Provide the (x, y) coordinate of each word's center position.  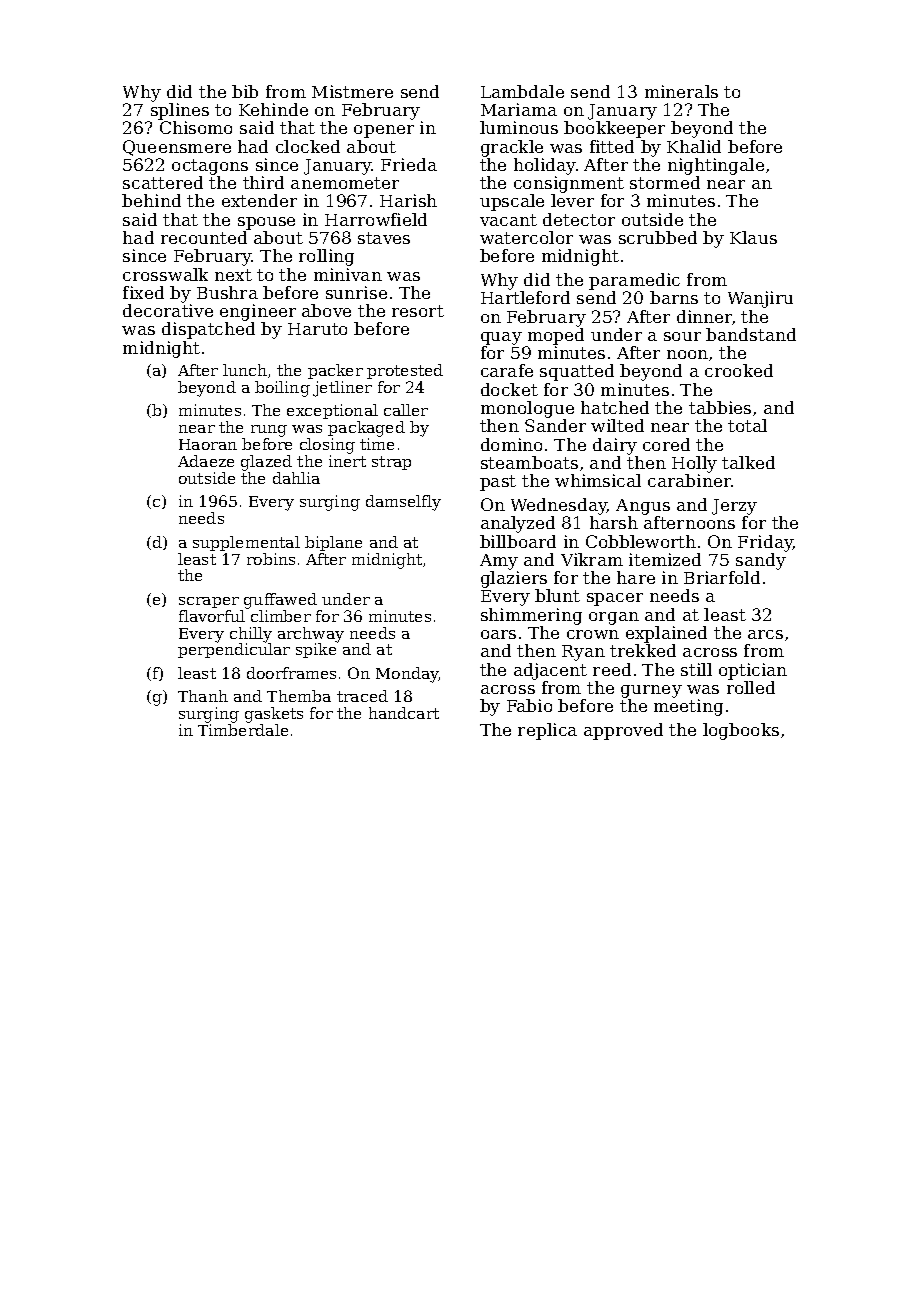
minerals (681, 91)
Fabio (529, 705)
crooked (739, 370)
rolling (326, 257)
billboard (518, 541)
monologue (527, 409)
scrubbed (658, 237)
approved (623, 731)
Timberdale (243, 730)
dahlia (296, 478)
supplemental (246, 543)
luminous (519, 127)
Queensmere (177, 148)
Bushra (227, 292)
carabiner (689, 480)
